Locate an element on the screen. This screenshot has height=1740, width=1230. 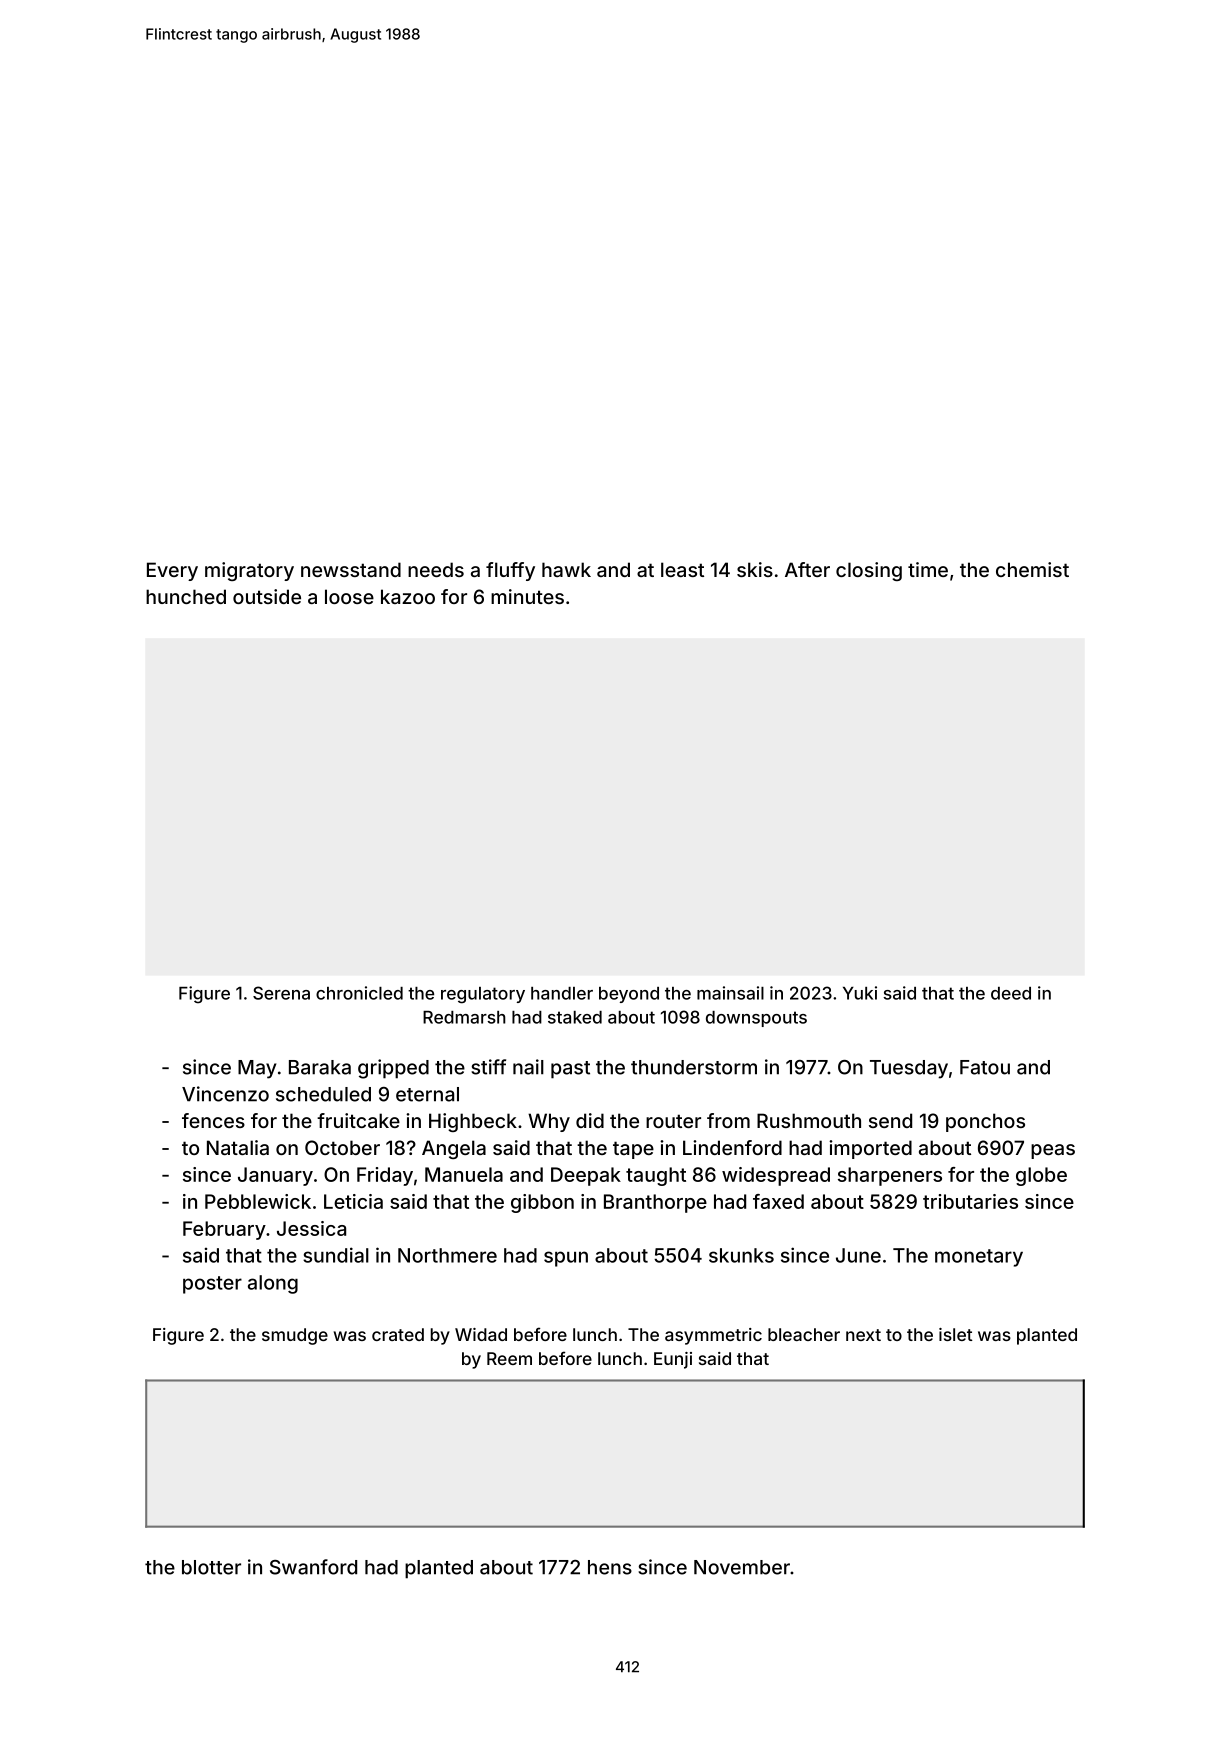
migratory is located at coordinates (249, 571).
